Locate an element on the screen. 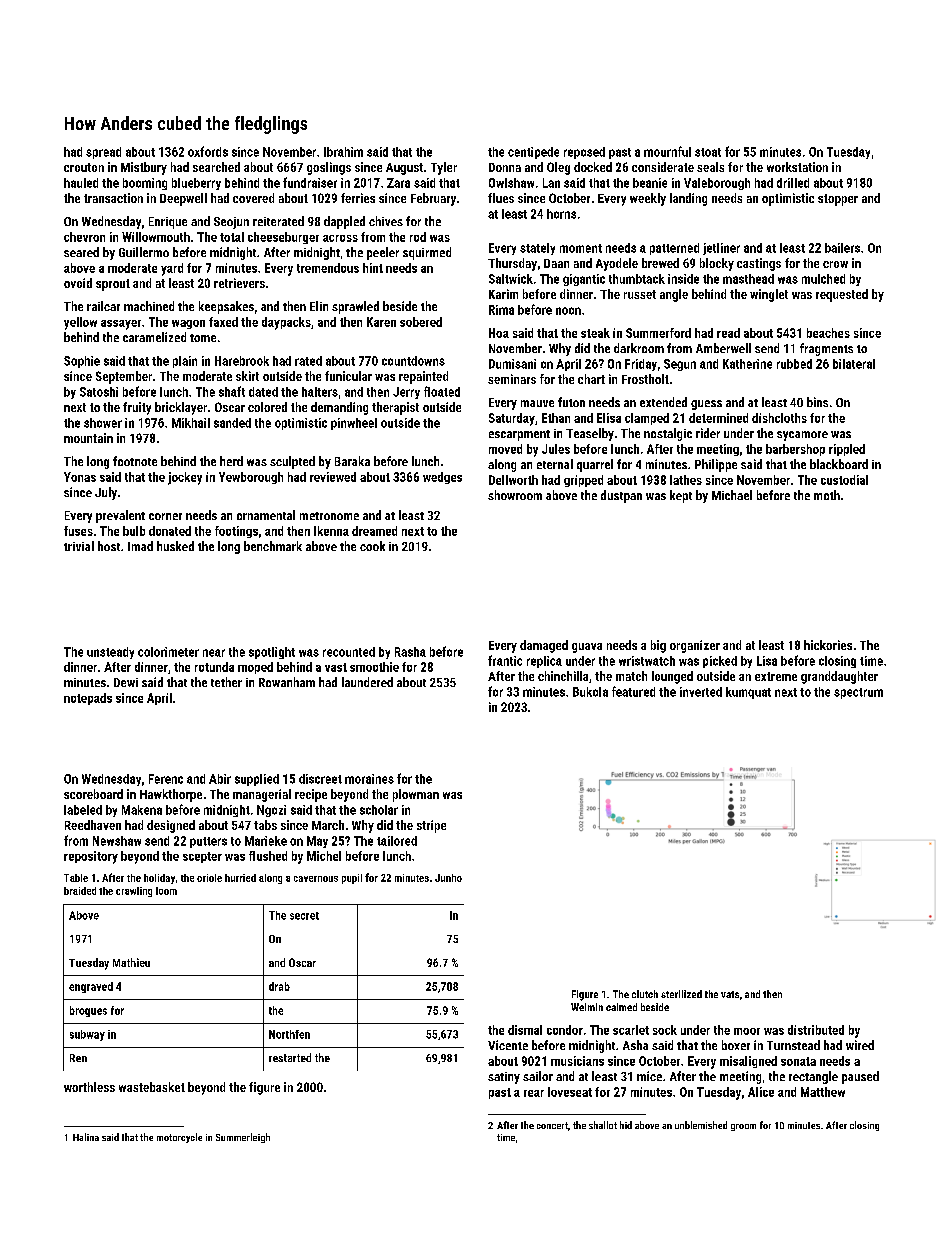 The image size is (952, 1233). ferries is located at coordinates (358, 198).
